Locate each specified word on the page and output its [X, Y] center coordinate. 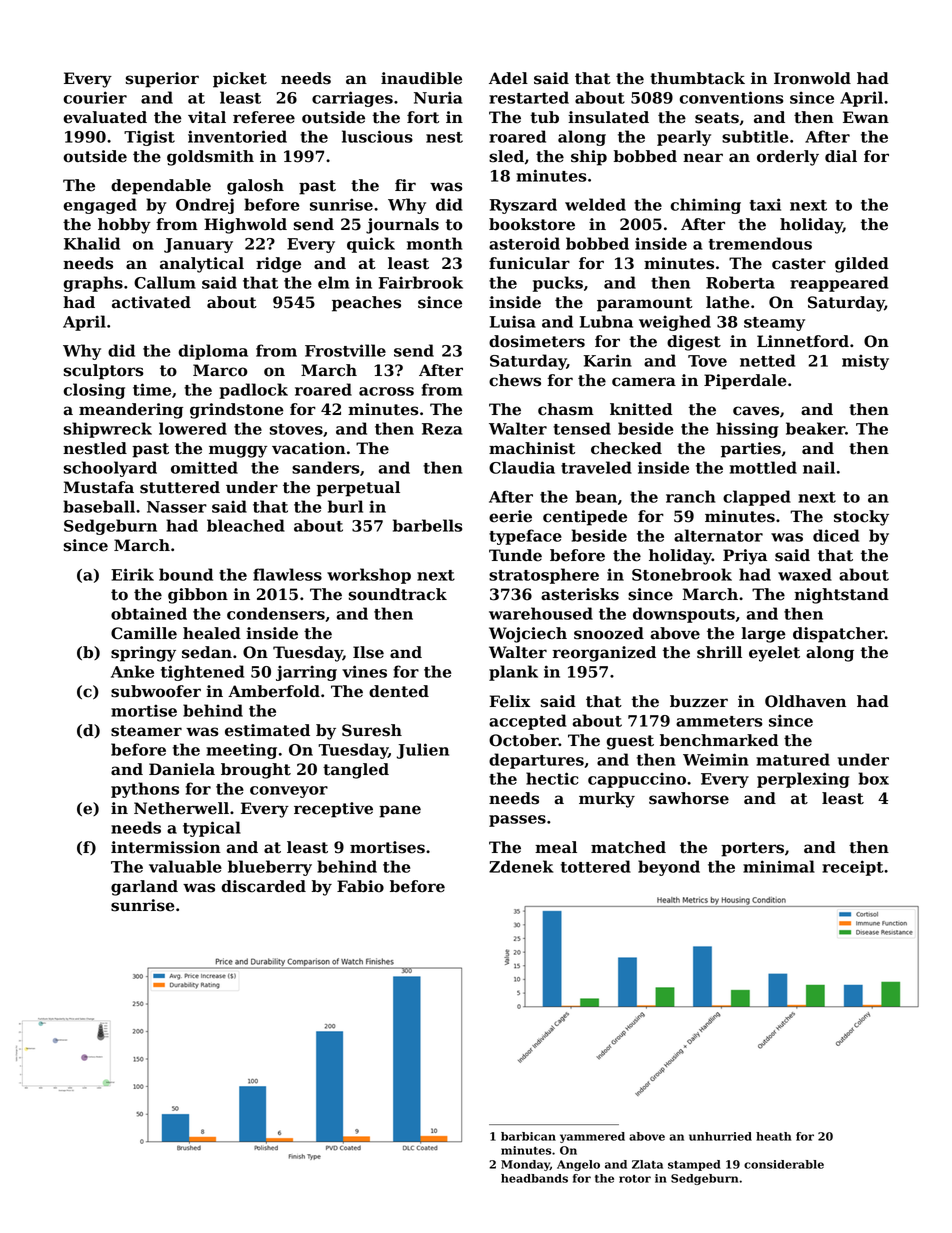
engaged [100, 206]
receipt [852, 868]
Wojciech [528, 635]
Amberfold [274, 691]
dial [841, 156]
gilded [862, 265]
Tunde [515, 555]
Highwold [245, 226]
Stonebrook [682, 574]
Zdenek [521, 866]
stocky [861, 518]
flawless [287, 574]
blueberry [270, 868]
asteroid [524, 243]
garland [144, 888]
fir [405, 185]
